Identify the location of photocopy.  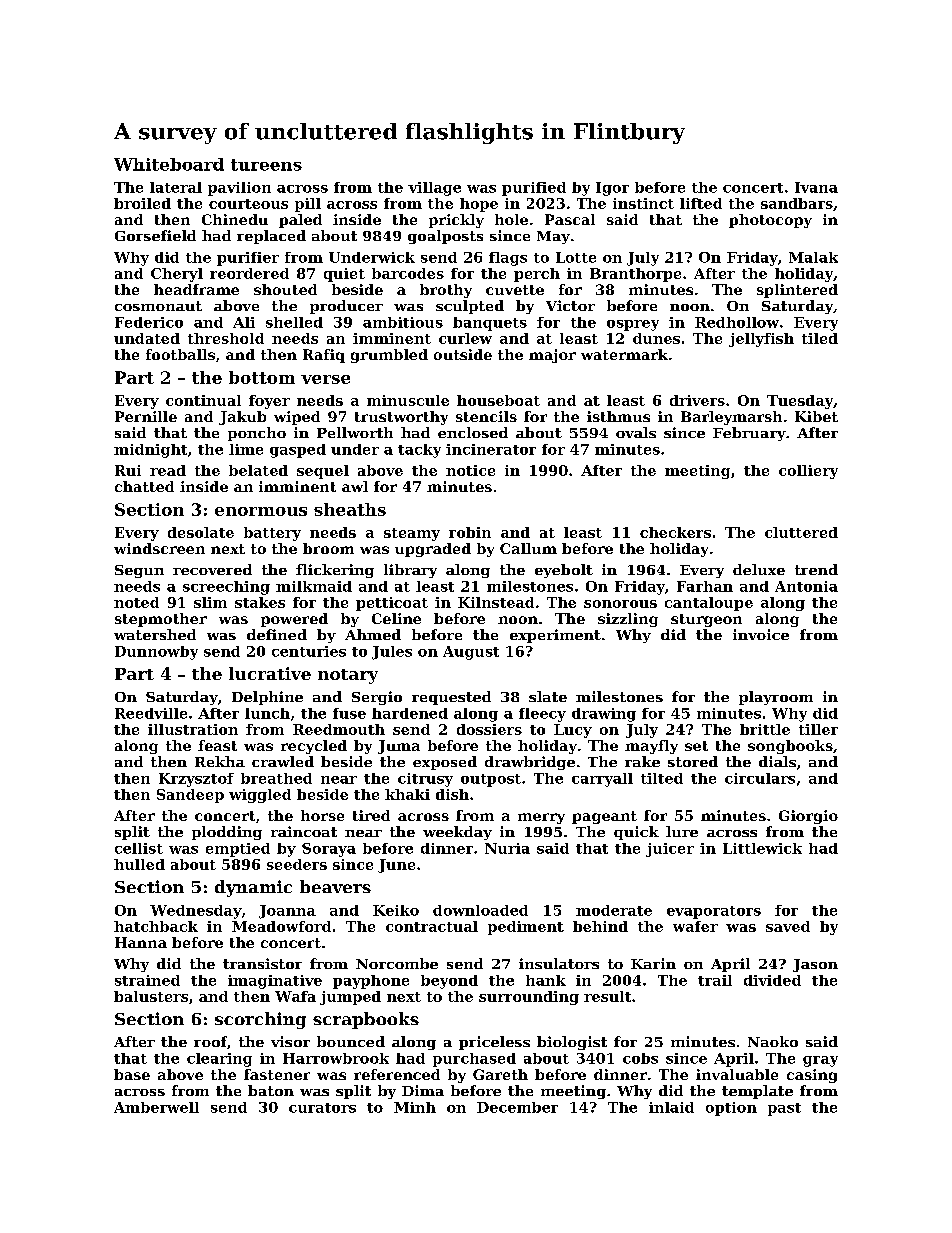
(770, 221).
